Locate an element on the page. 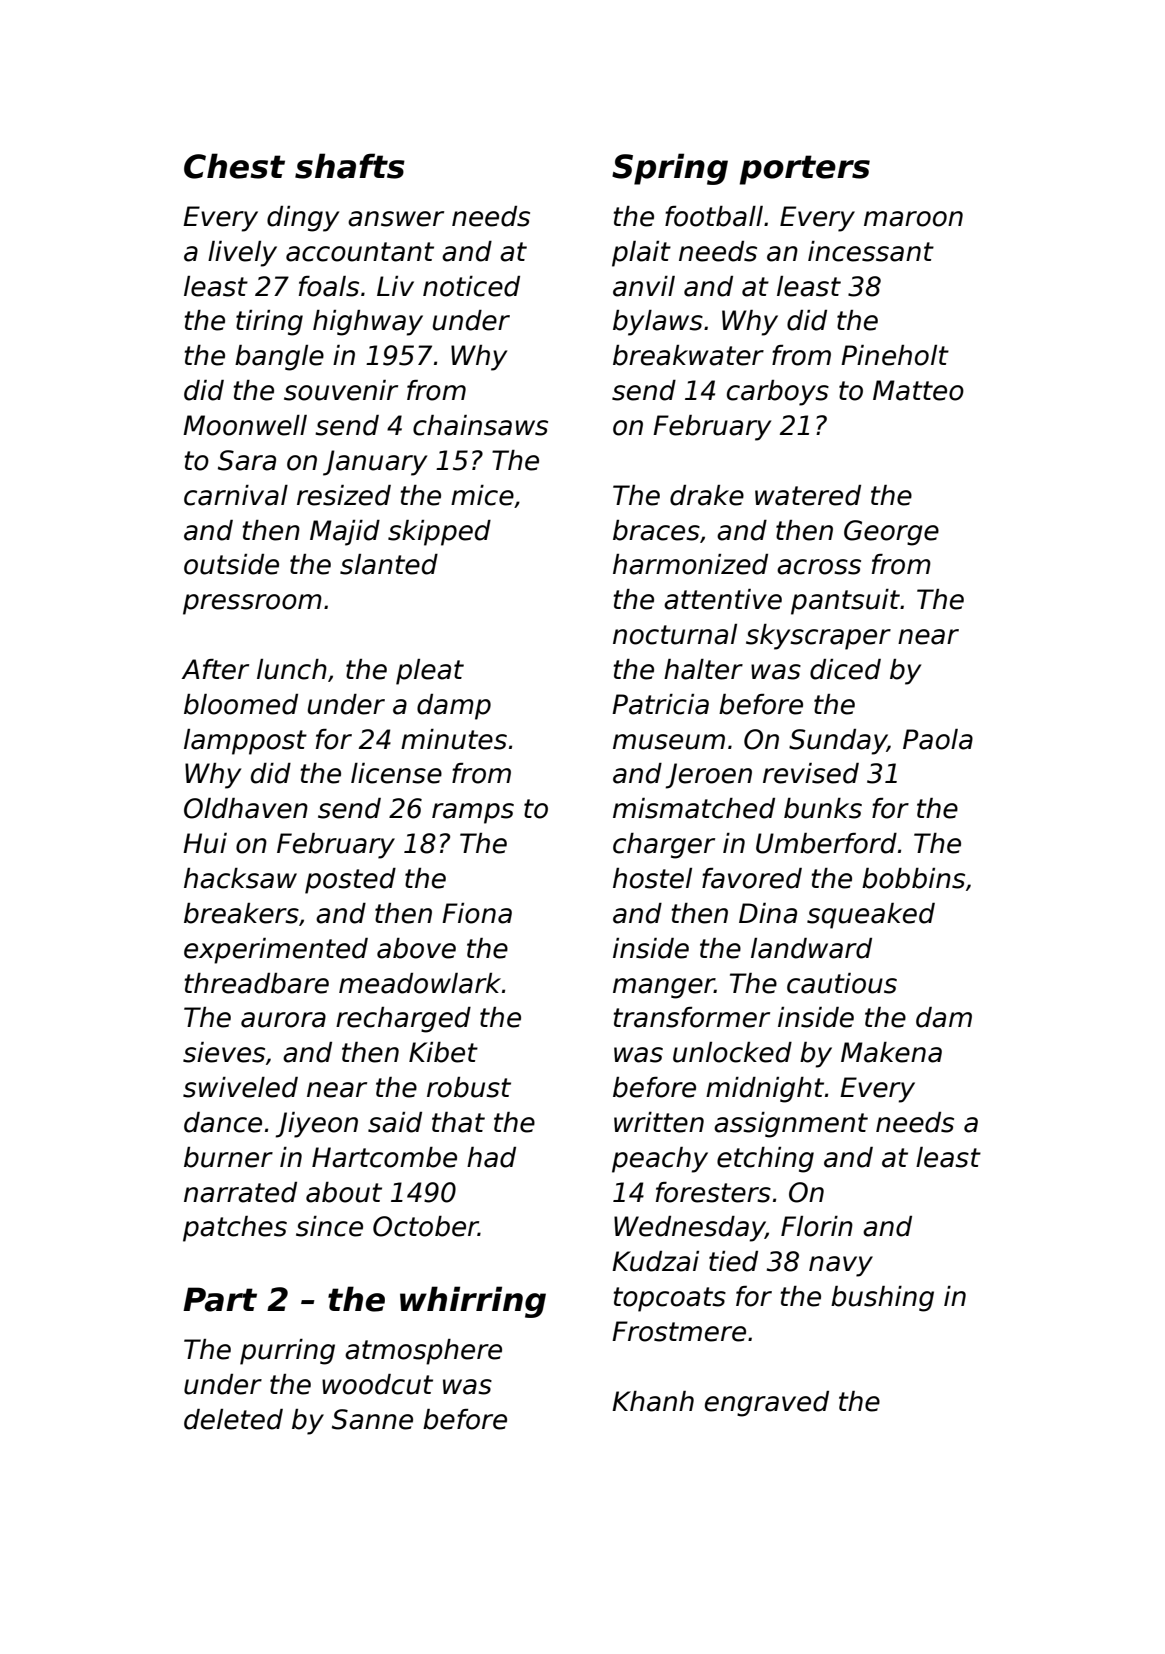  Hui is located at coordinates (205, 843).
